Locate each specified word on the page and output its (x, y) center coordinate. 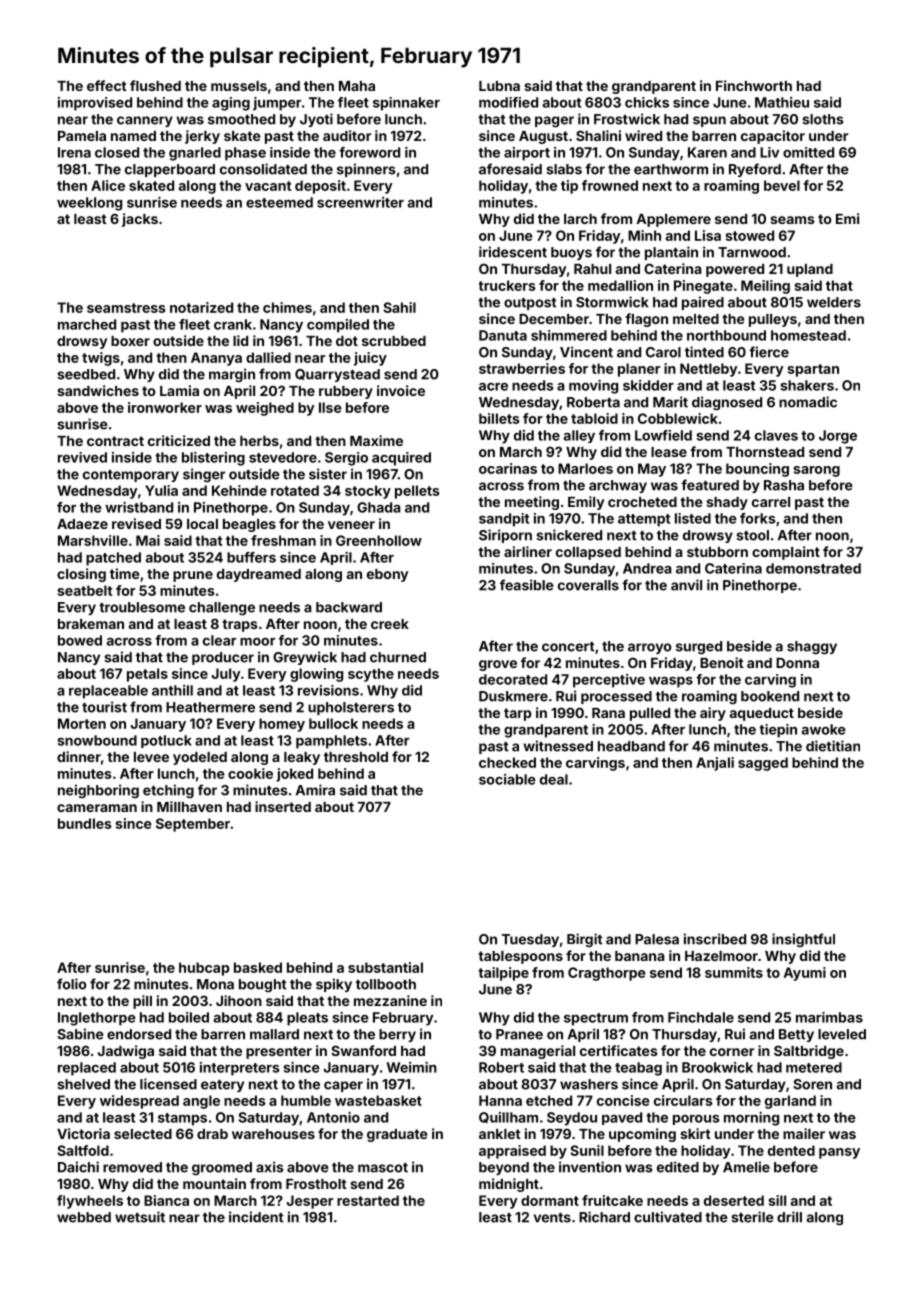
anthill (172, 690)
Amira (315, 790)
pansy (839, 1153)
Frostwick (627, 119)
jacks (140, 220)
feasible (527, 585)
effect (107, 85)
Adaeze (82, 524)
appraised (512, 1152)
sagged (763, 764)
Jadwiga (126, 1052)
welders (834, 302)
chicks (647, 102)
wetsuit (140, 1217)
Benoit (722, 662)
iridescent (513, 252)
